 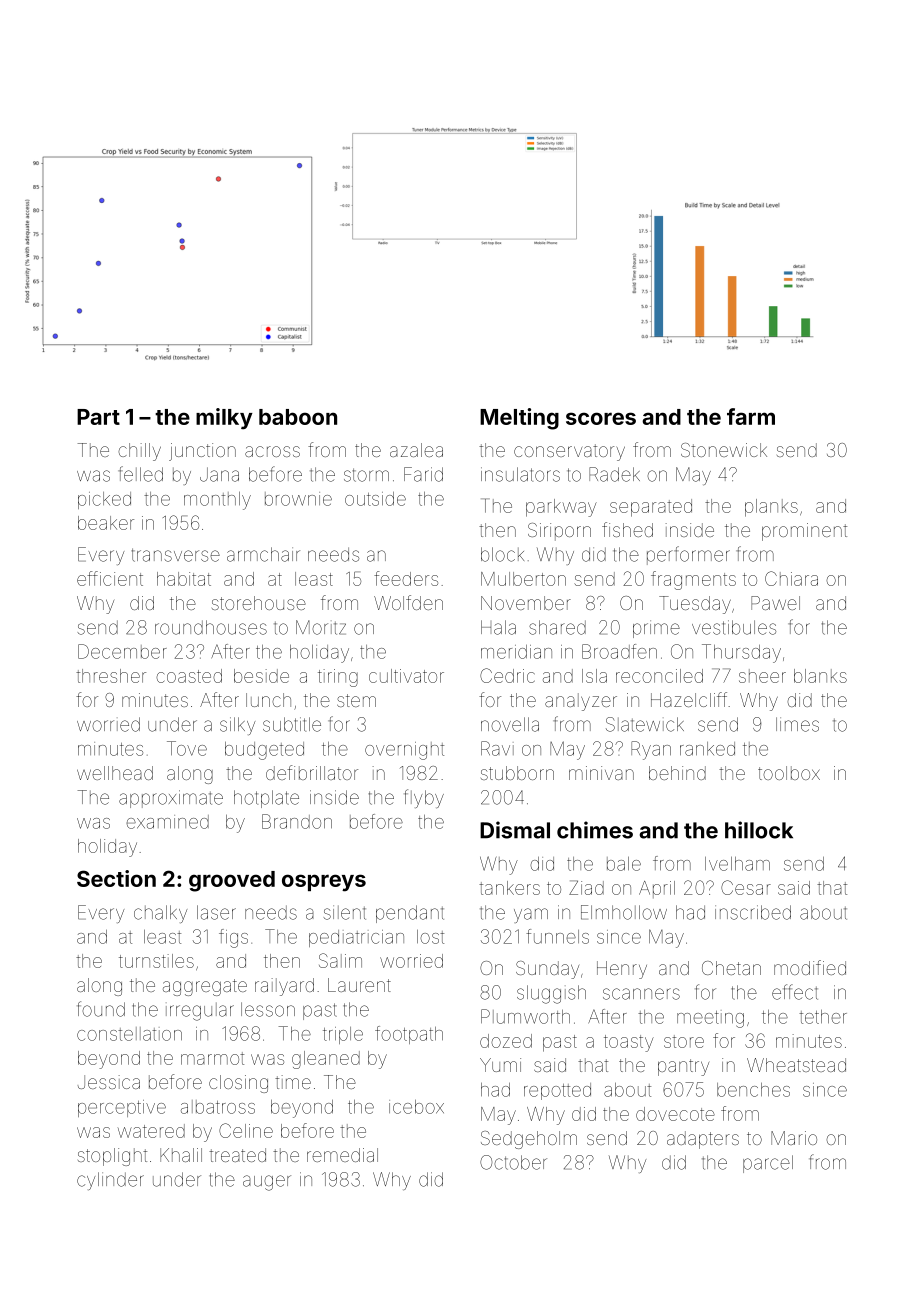 What do you see at coordinates (181, 1155) in the page?
I see `Khalil` at bounding box center [181, 1155].
